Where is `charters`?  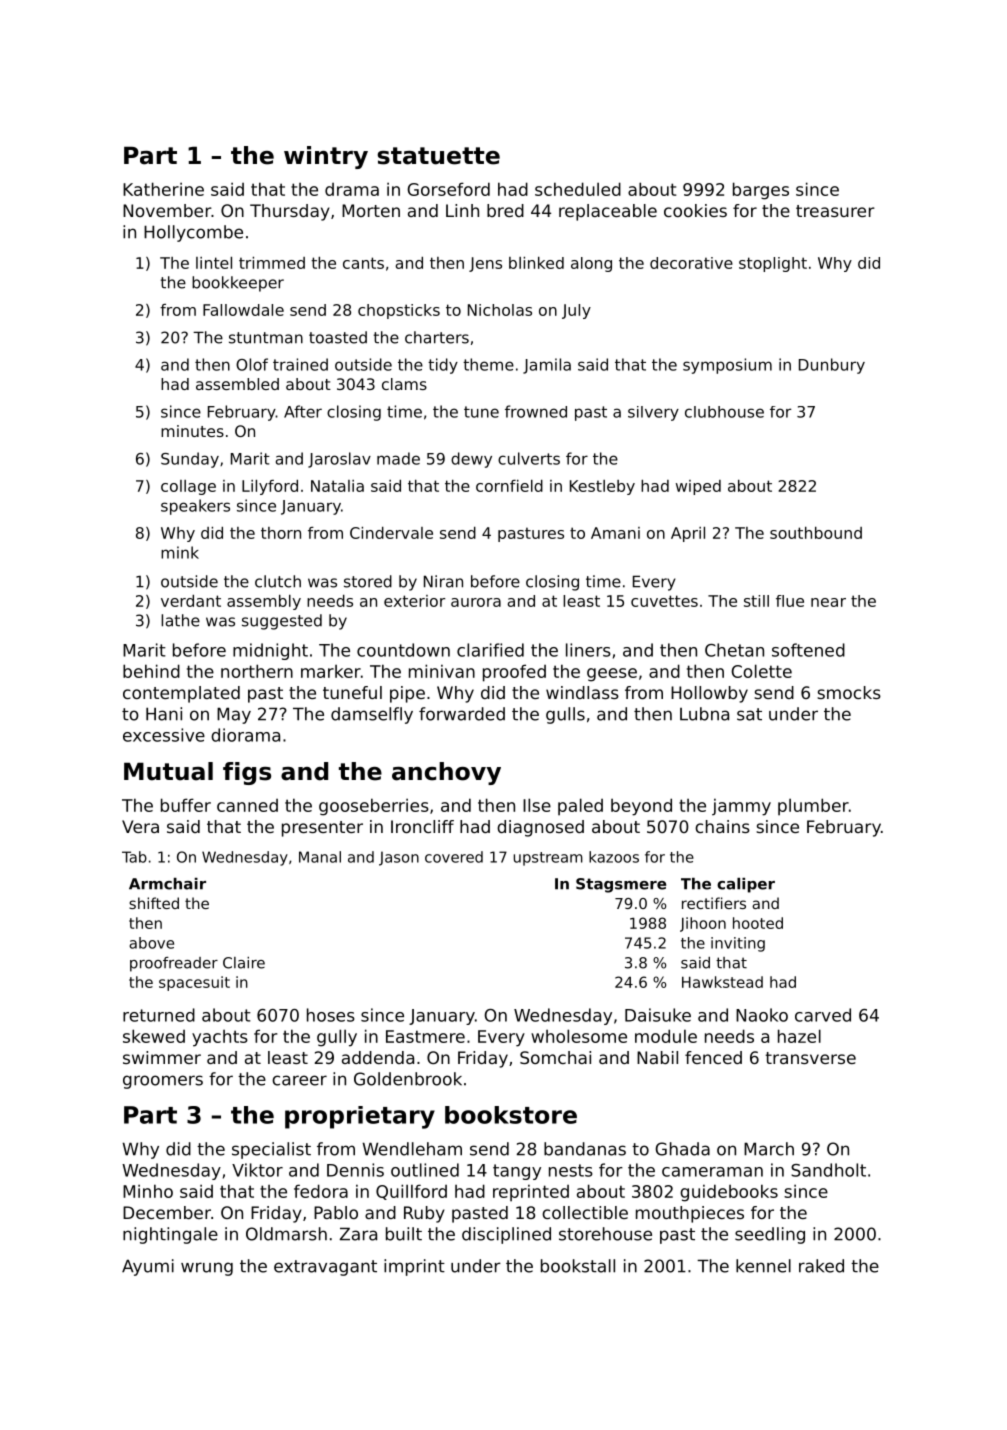
charters is located at coordinates (437, 337).
